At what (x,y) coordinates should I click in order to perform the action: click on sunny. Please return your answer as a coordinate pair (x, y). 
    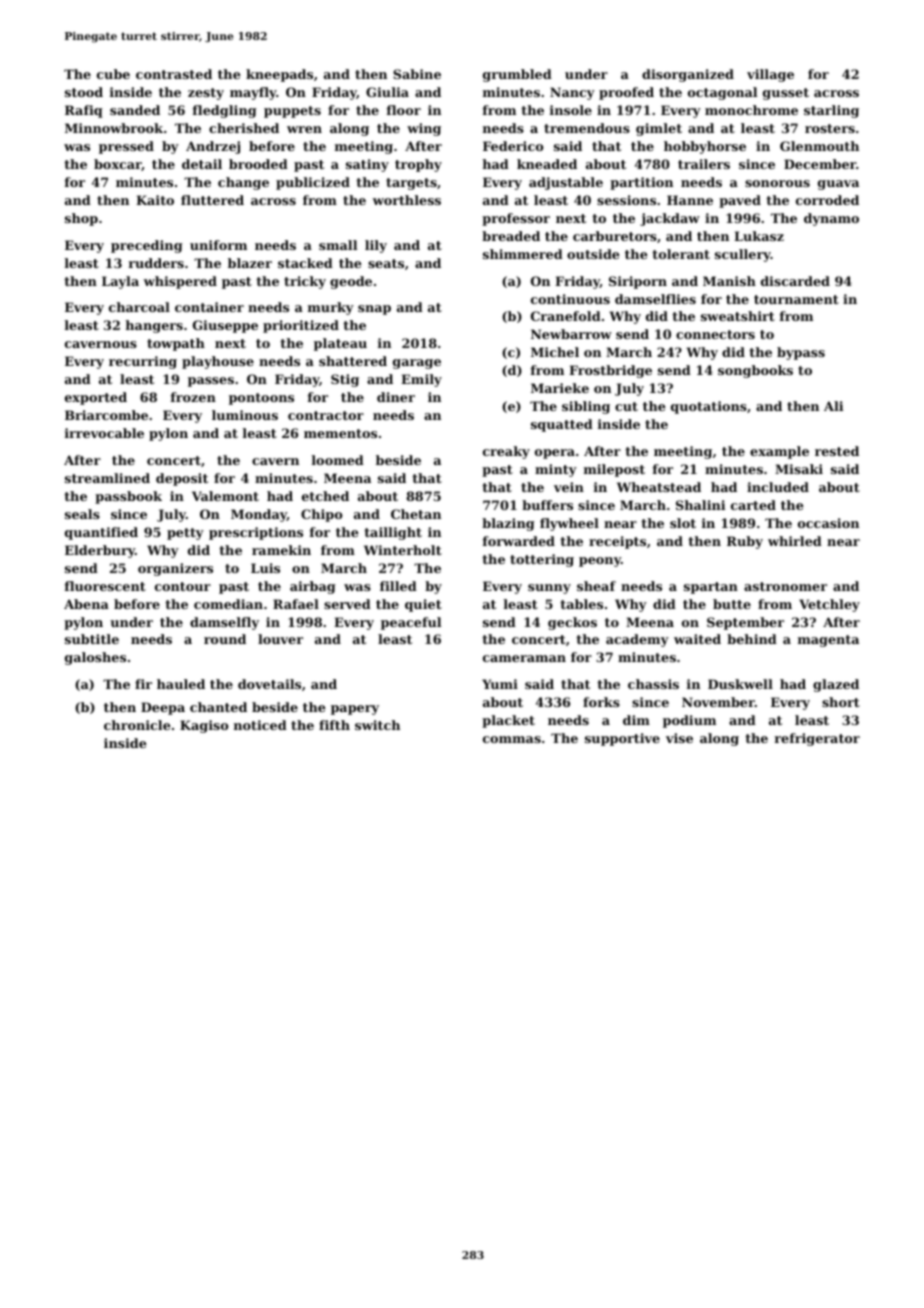
    Looking at the image, I should click on (549, 589).
